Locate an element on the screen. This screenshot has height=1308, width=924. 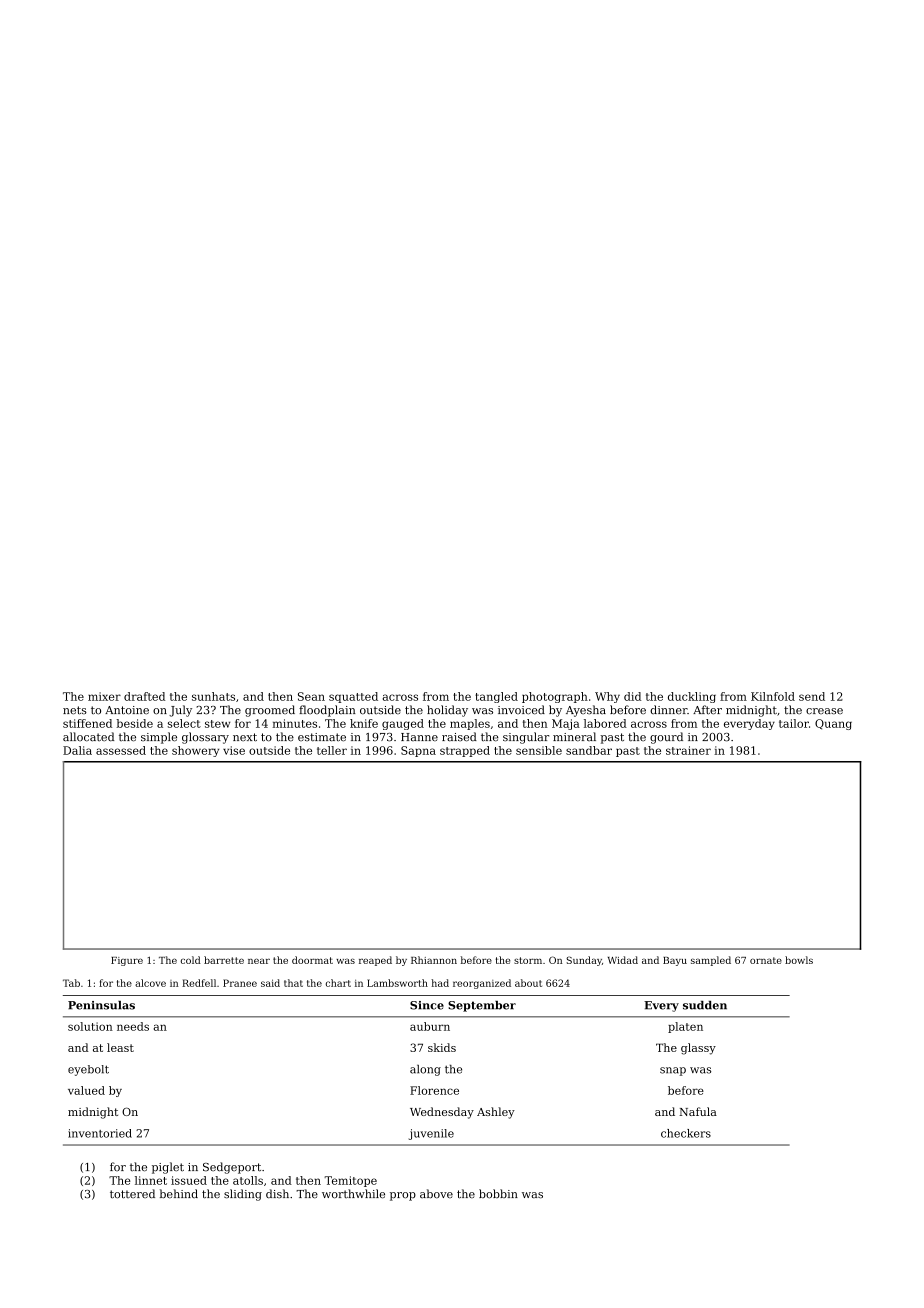
Florence is located at coordinates (434, 1090).
